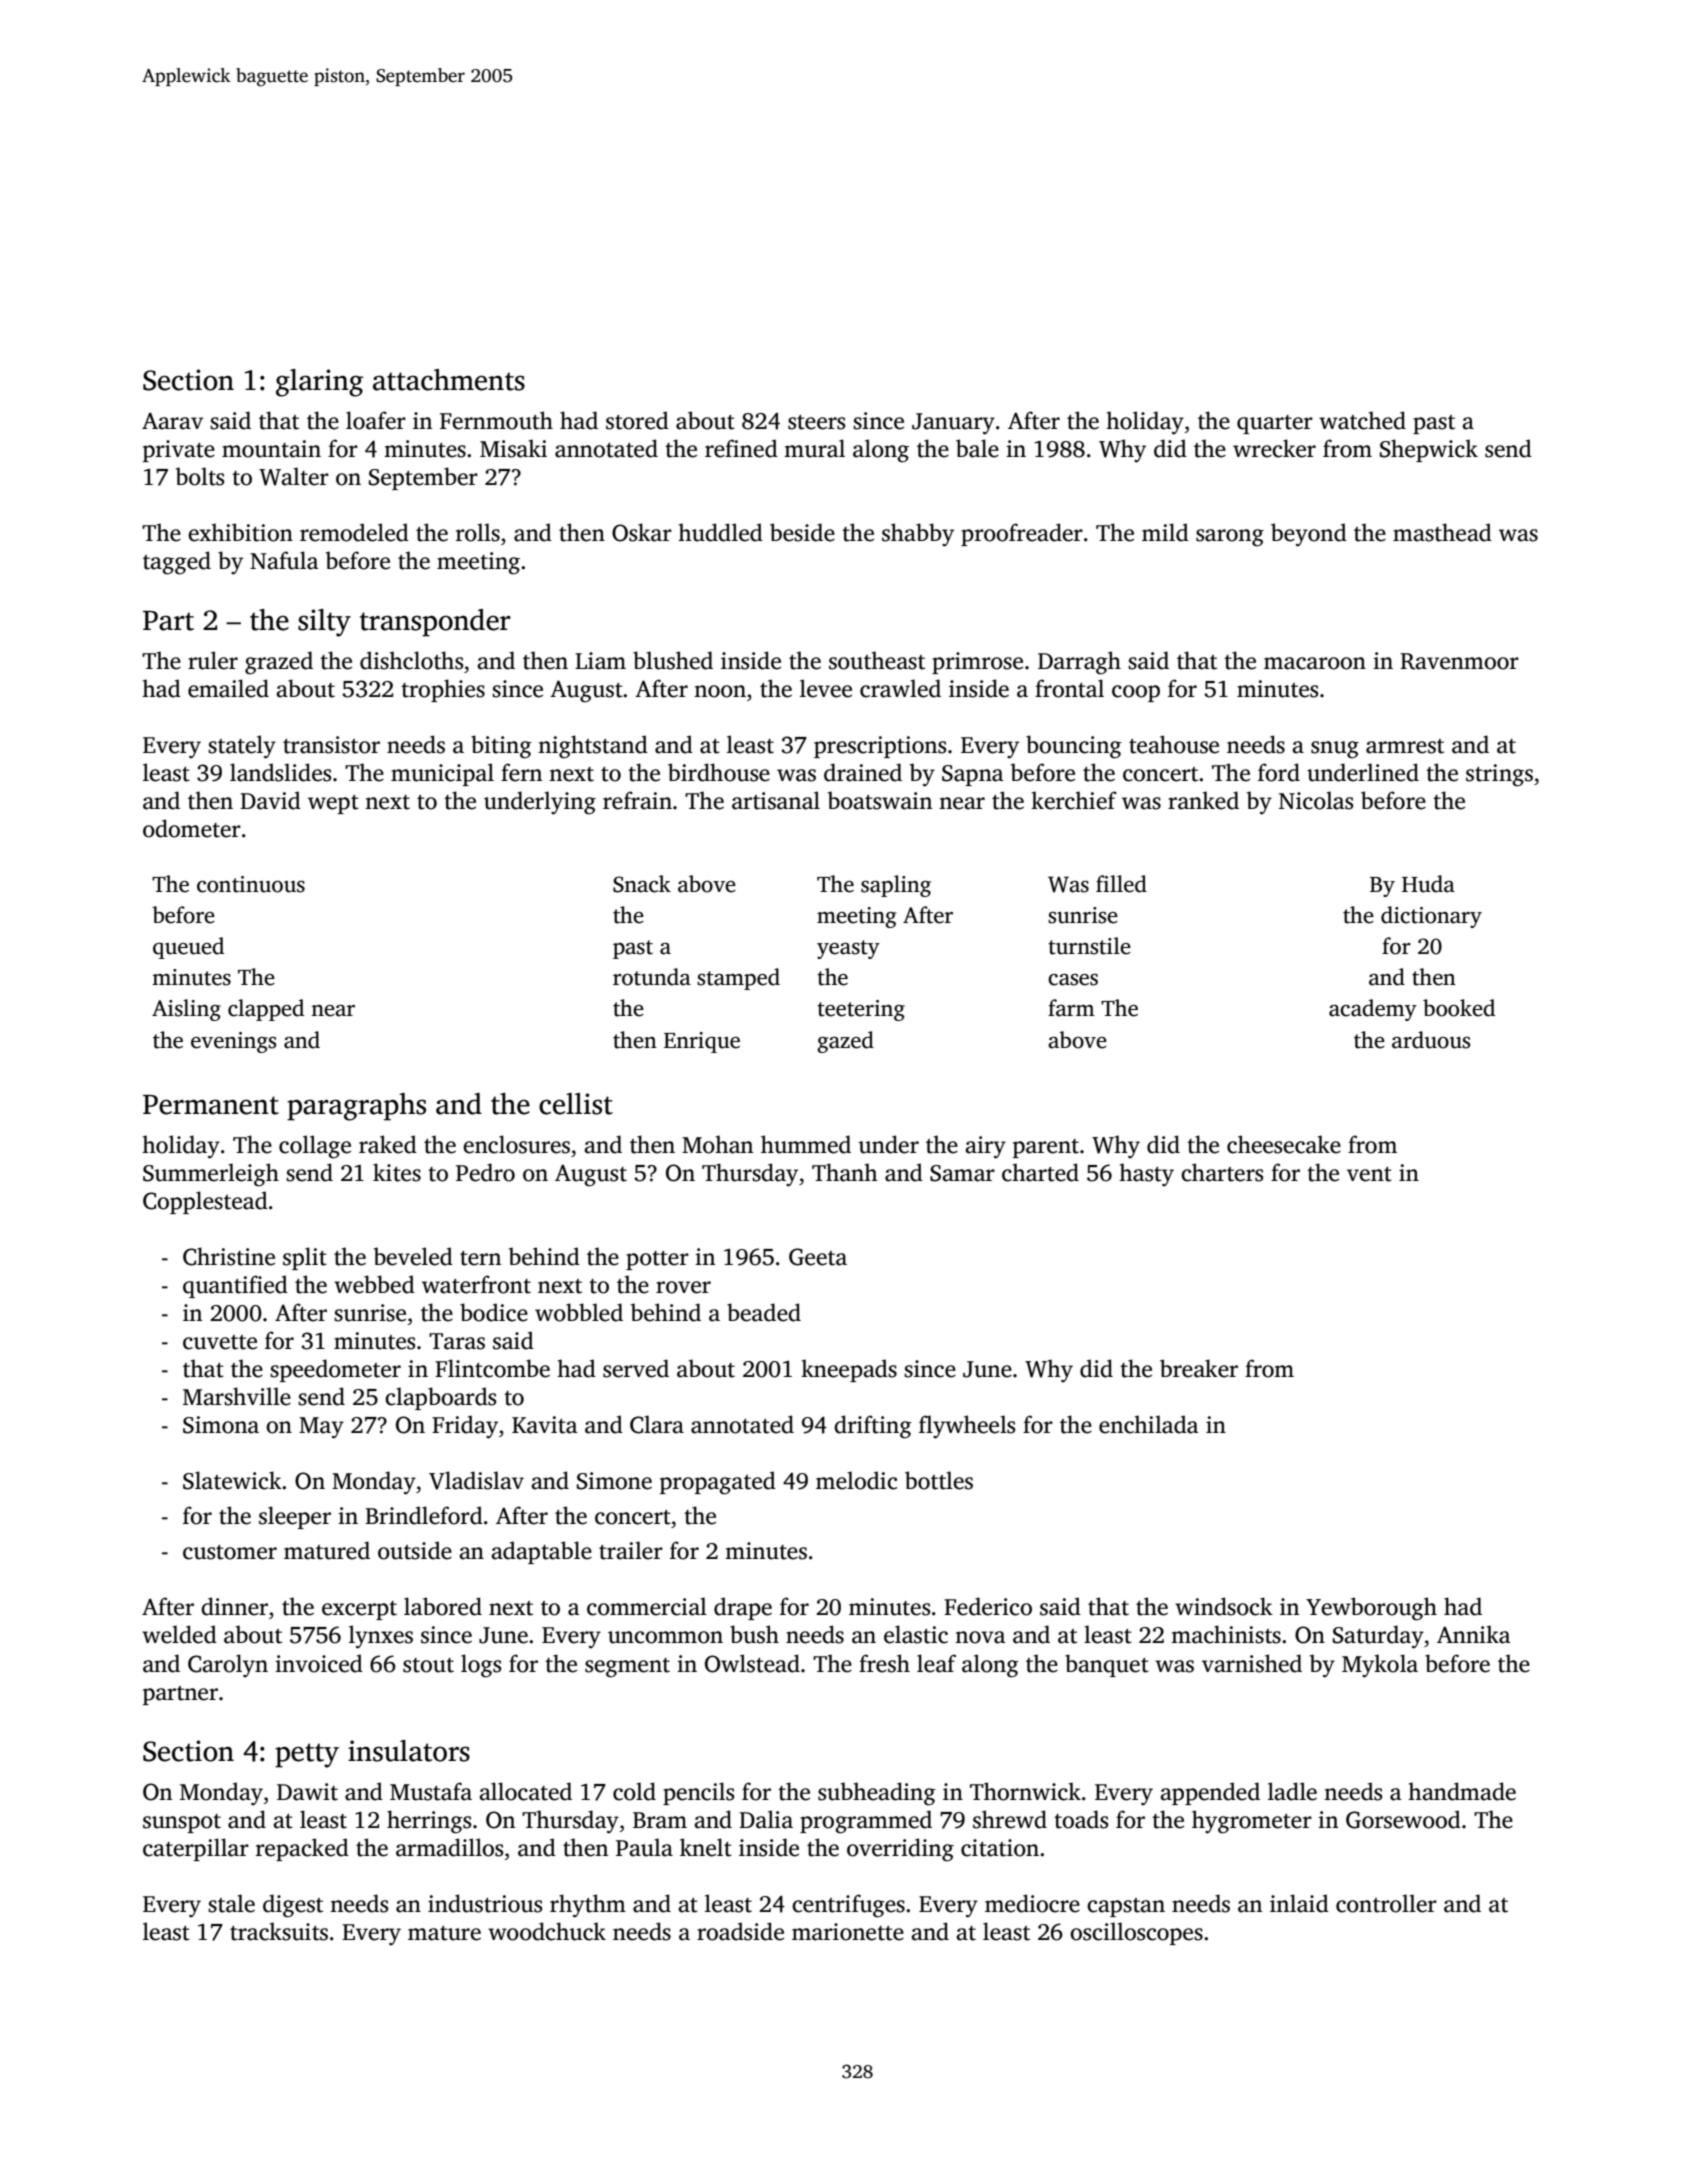 The image size is (1683, 2178). What do you see at coordinates (319, 383) in the image?
I see `glaring` at bounding box center [319, 383].
